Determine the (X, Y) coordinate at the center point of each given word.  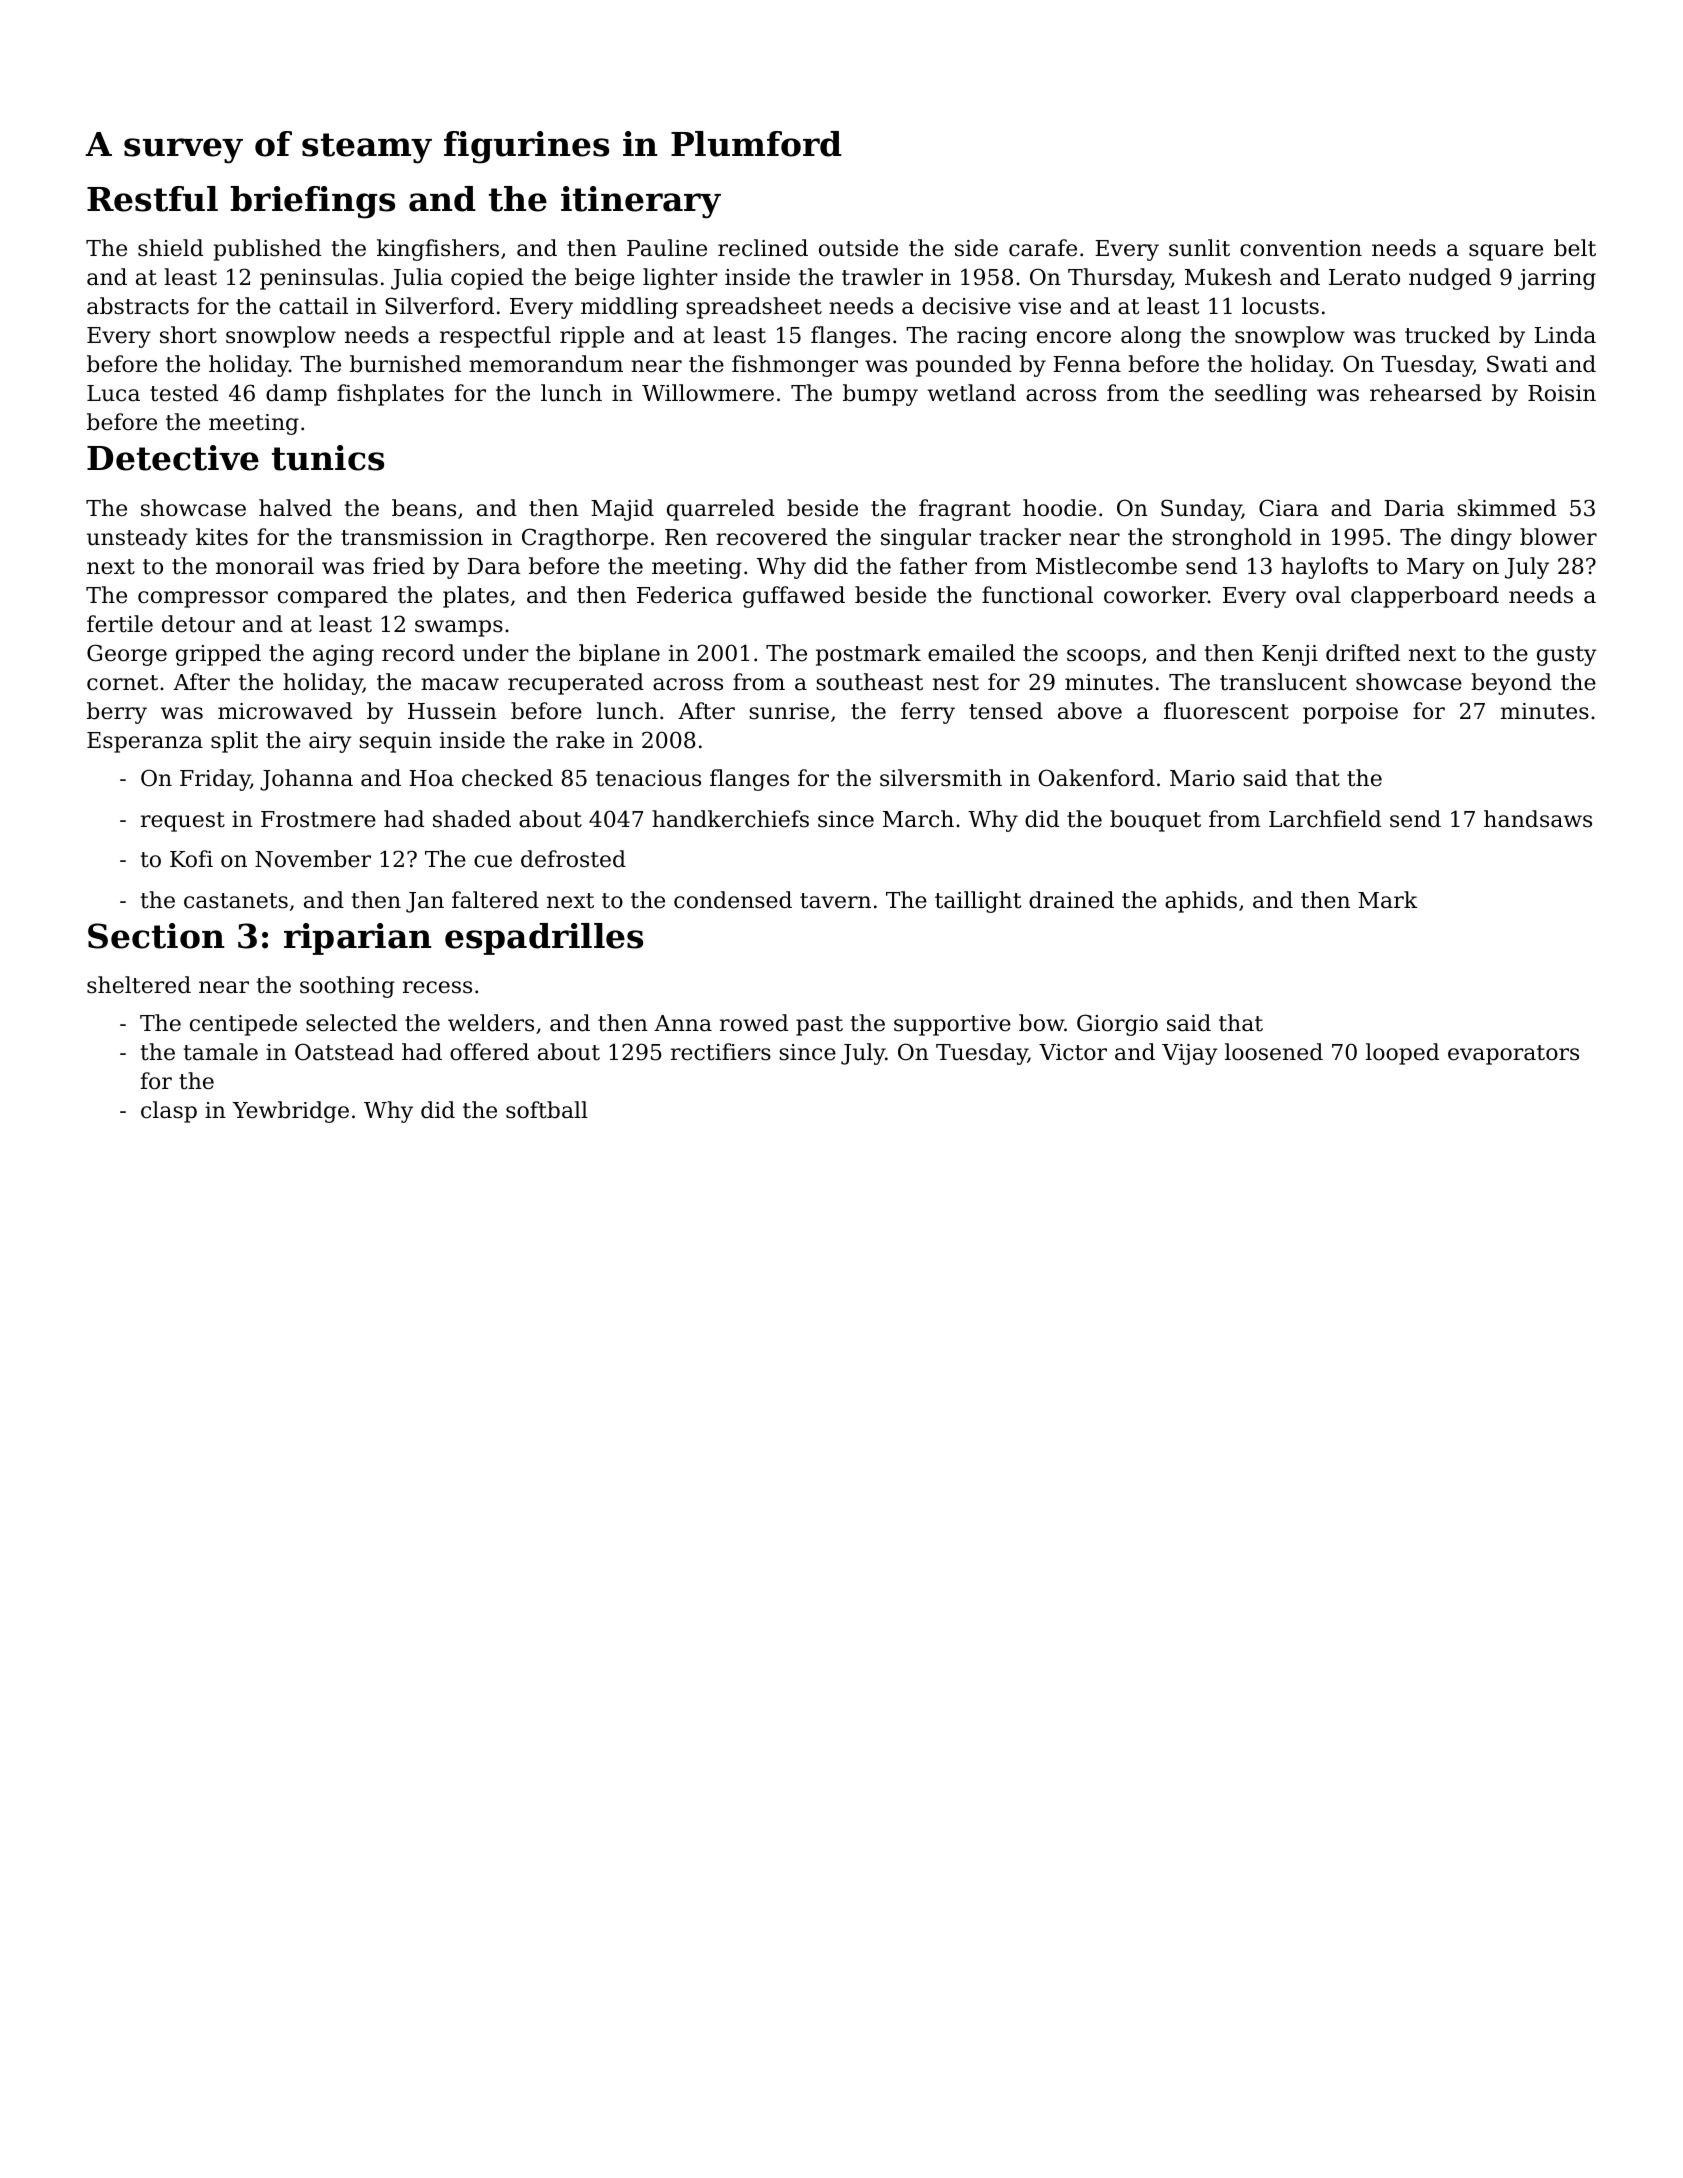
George (127, 655)
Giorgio (1117, 1025)
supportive (952, 1025)
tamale (220, 1052)
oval (1318, 595)
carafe (1043, 248)
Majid (622, 510)
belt (1575, 248)
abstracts (138, 306)
